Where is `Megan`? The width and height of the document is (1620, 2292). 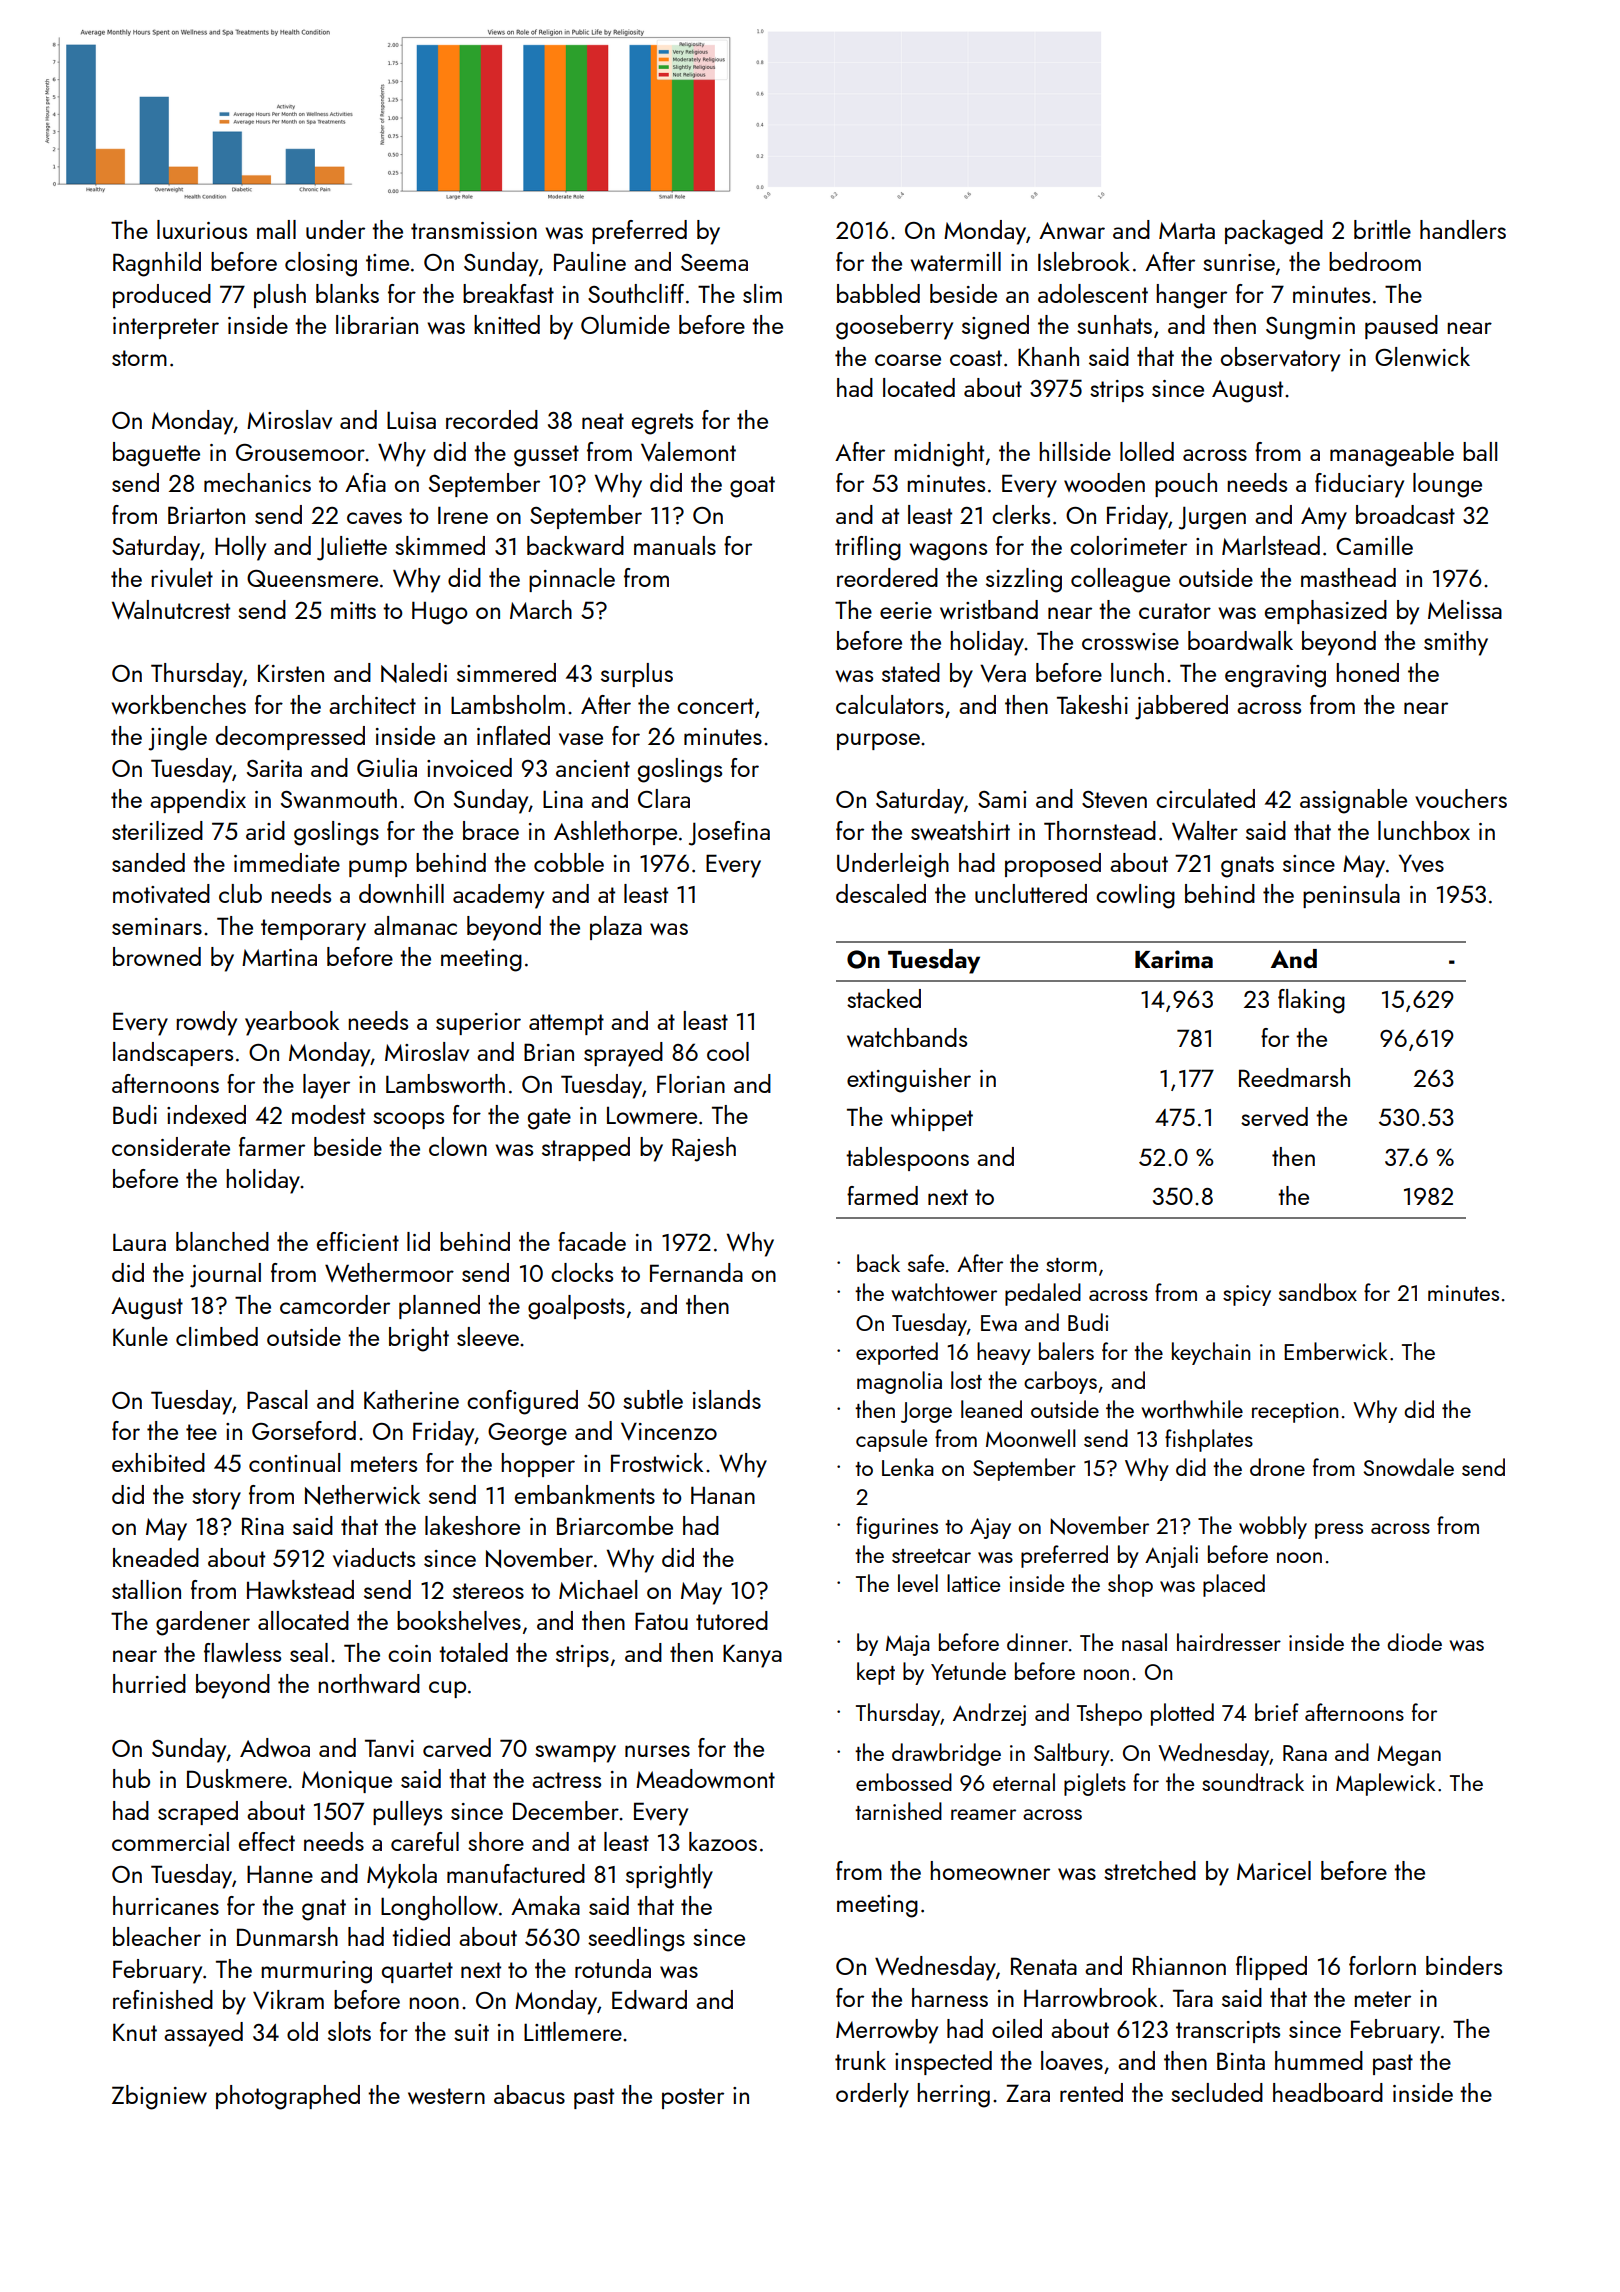
Megan is located at coordinates (1409, 1756).
